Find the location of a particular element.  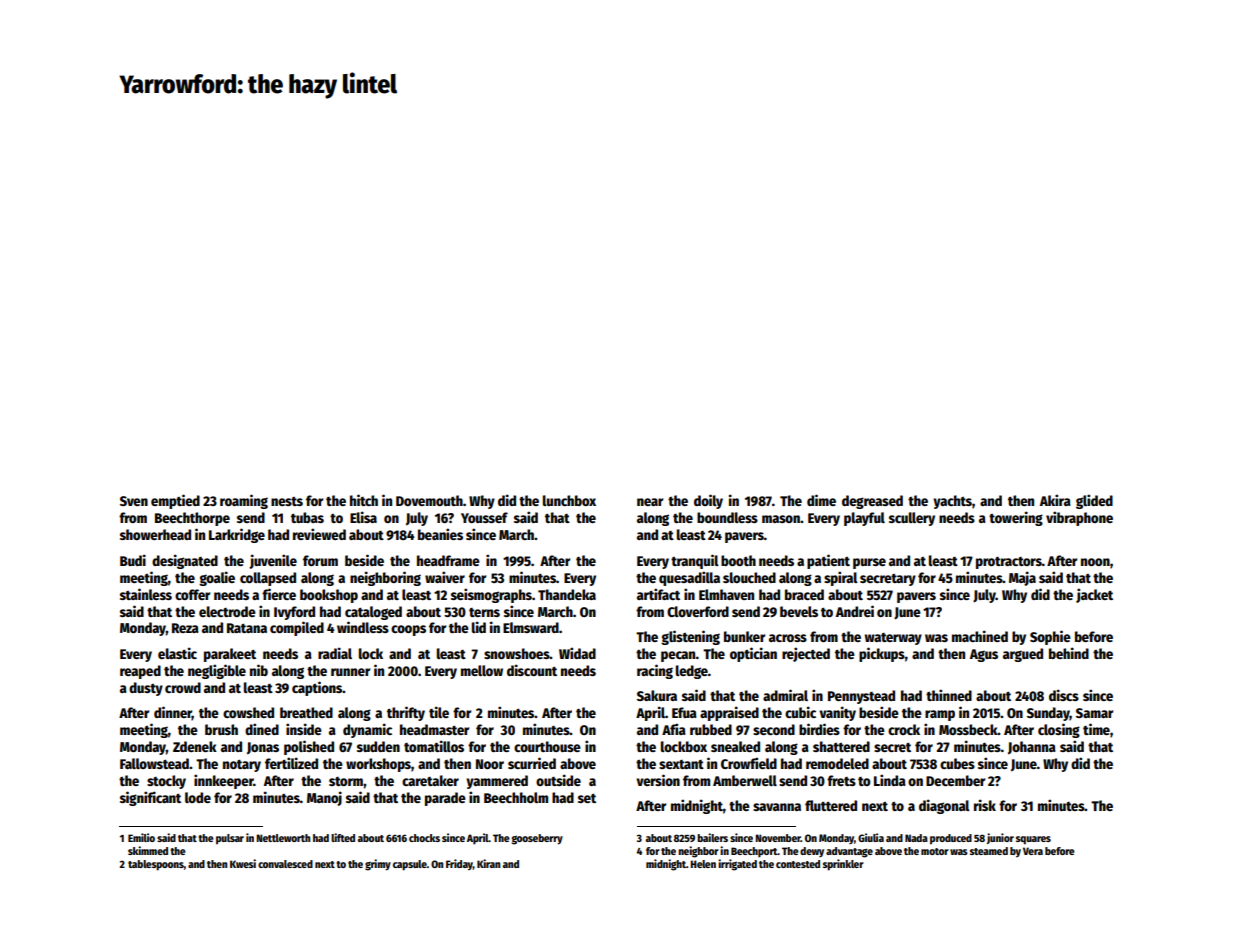

sudden is located at coordinates (378, 746).
